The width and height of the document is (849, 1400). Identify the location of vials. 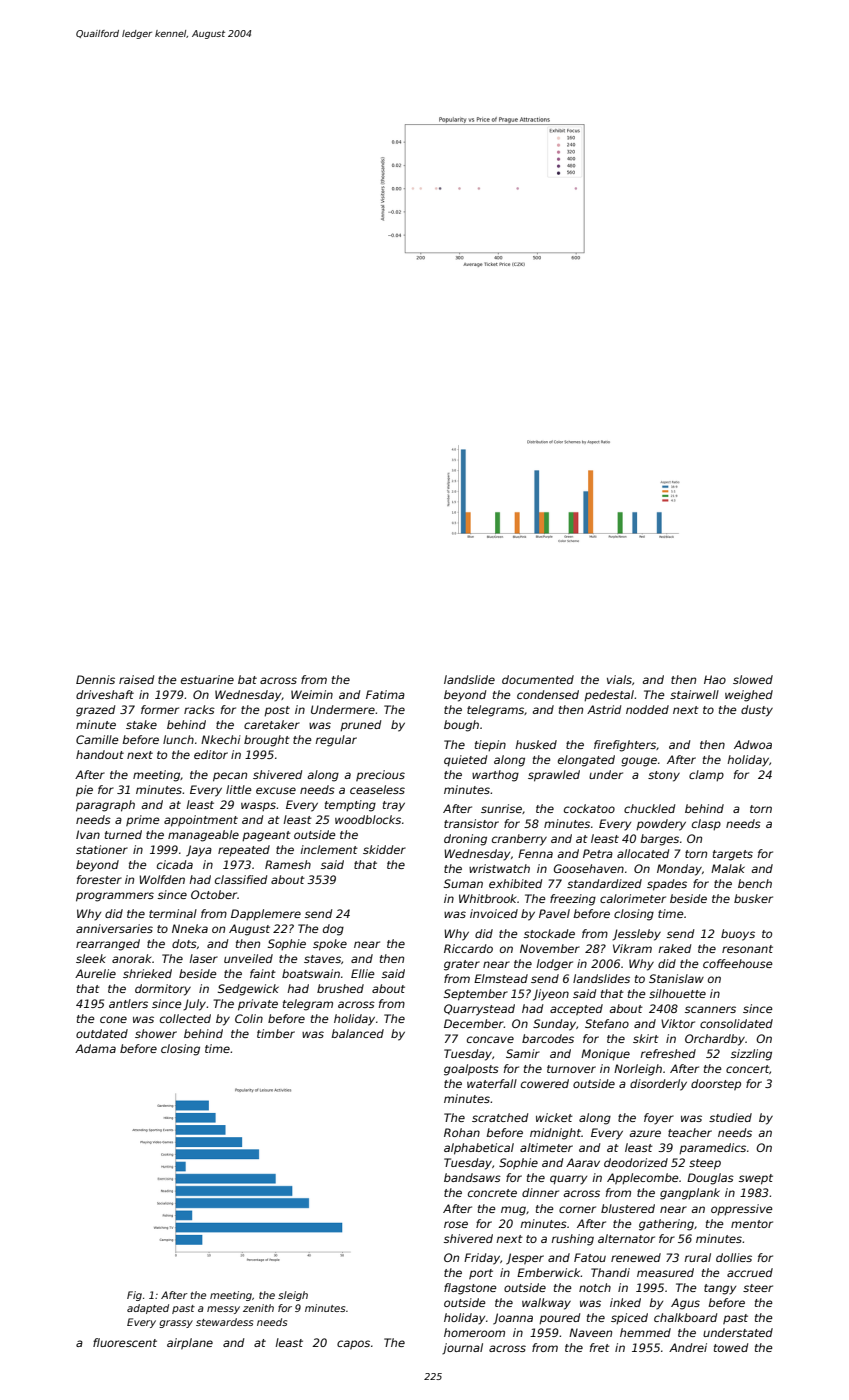
(619, 679).
